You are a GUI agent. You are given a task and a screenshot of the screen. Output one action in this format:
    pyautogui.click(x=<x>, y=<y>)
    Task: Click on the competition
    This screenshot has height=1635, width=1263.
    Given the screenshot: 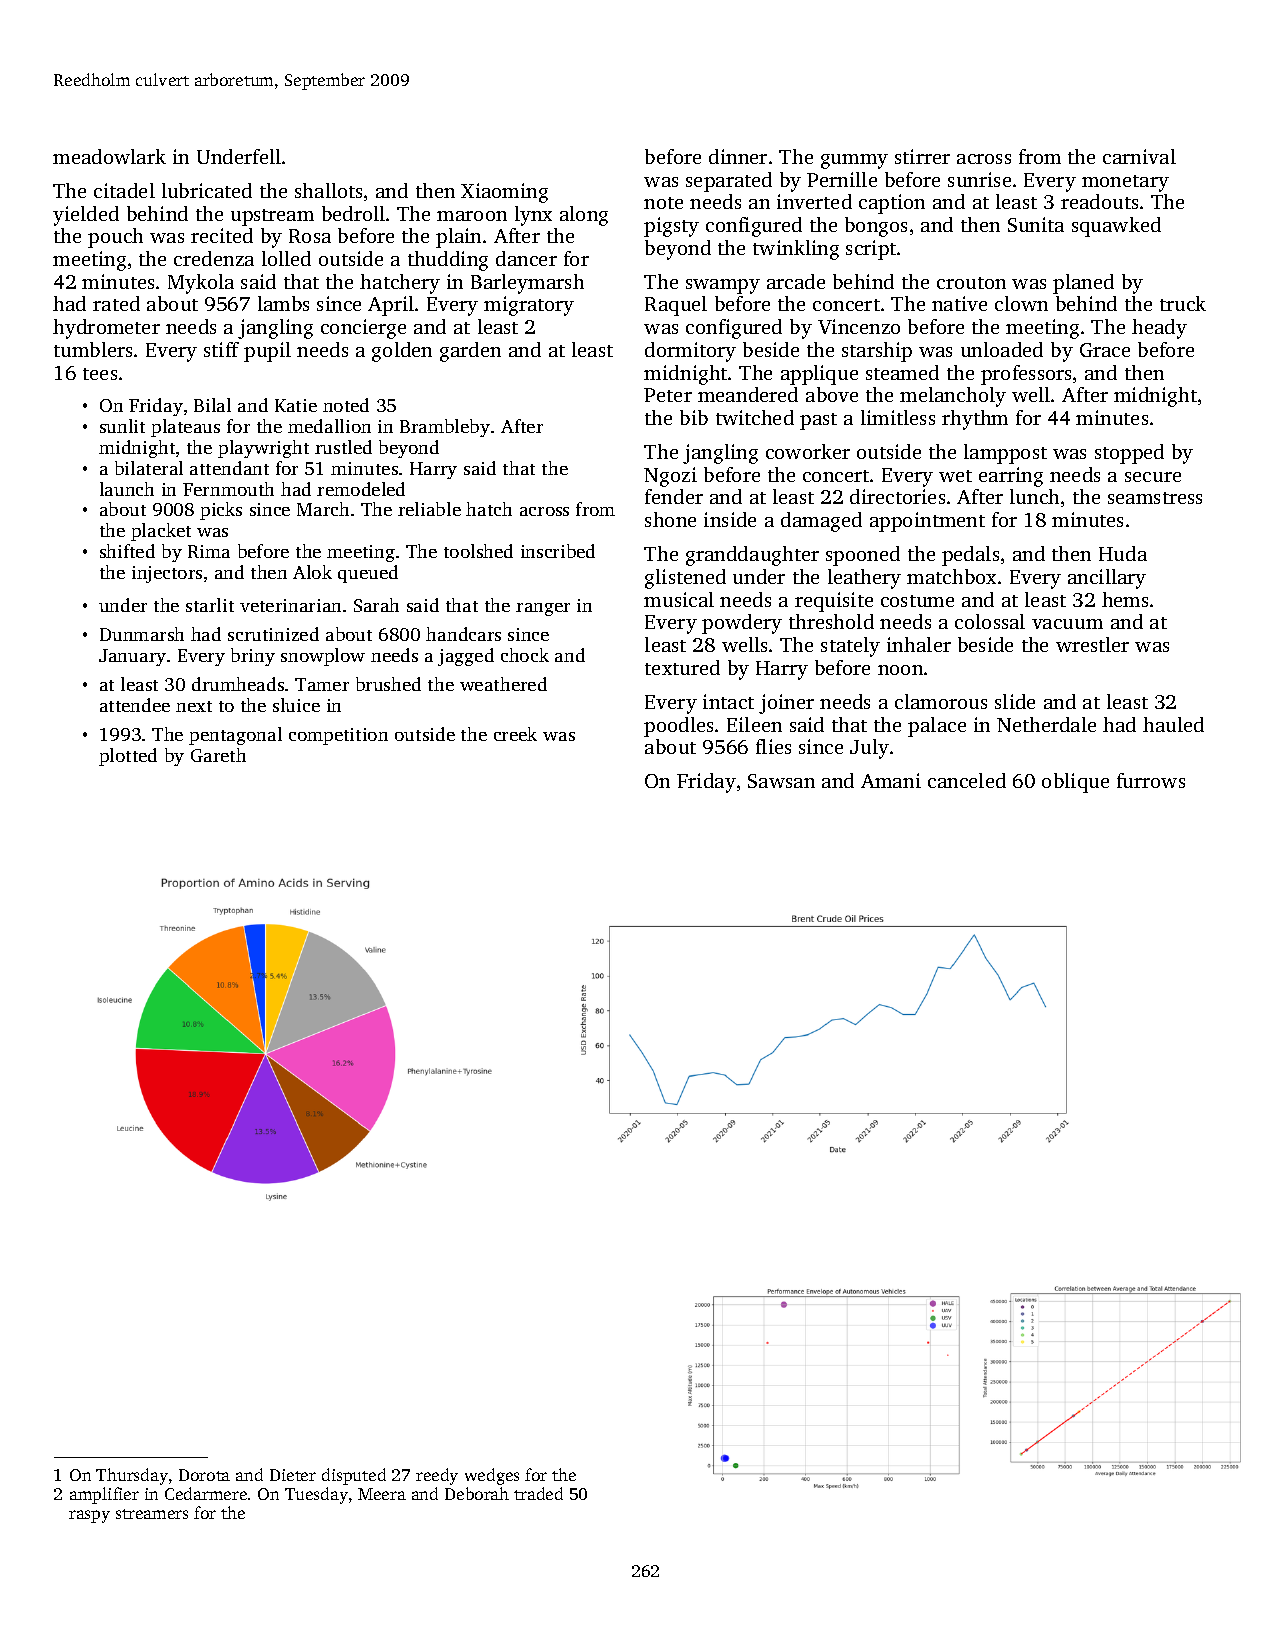 What is the action you would take?
    pyautogui.click(x=338, y=736)
